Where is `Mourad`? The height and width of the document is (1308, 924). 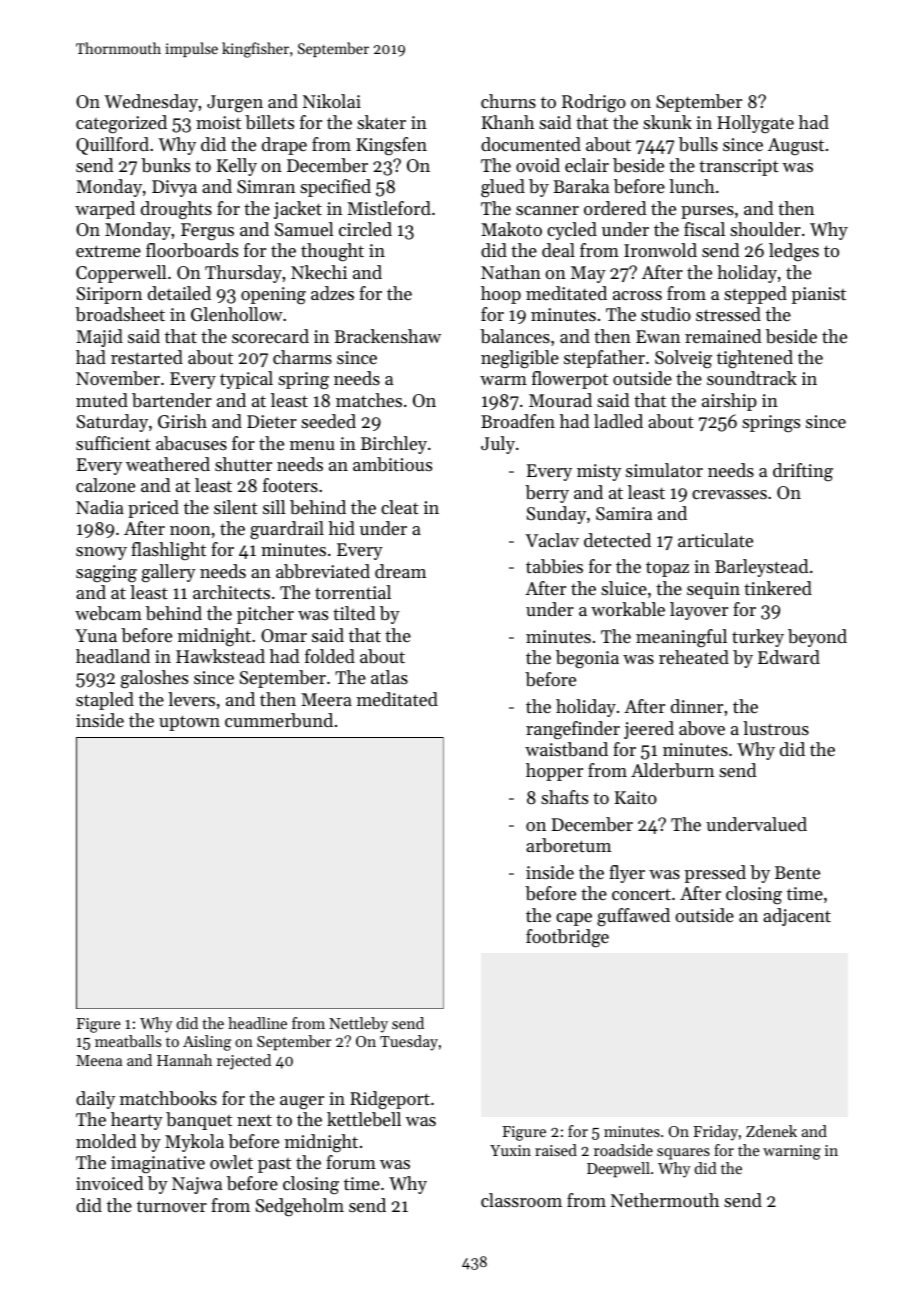
Mourad is located at coordinates (560, 400).
